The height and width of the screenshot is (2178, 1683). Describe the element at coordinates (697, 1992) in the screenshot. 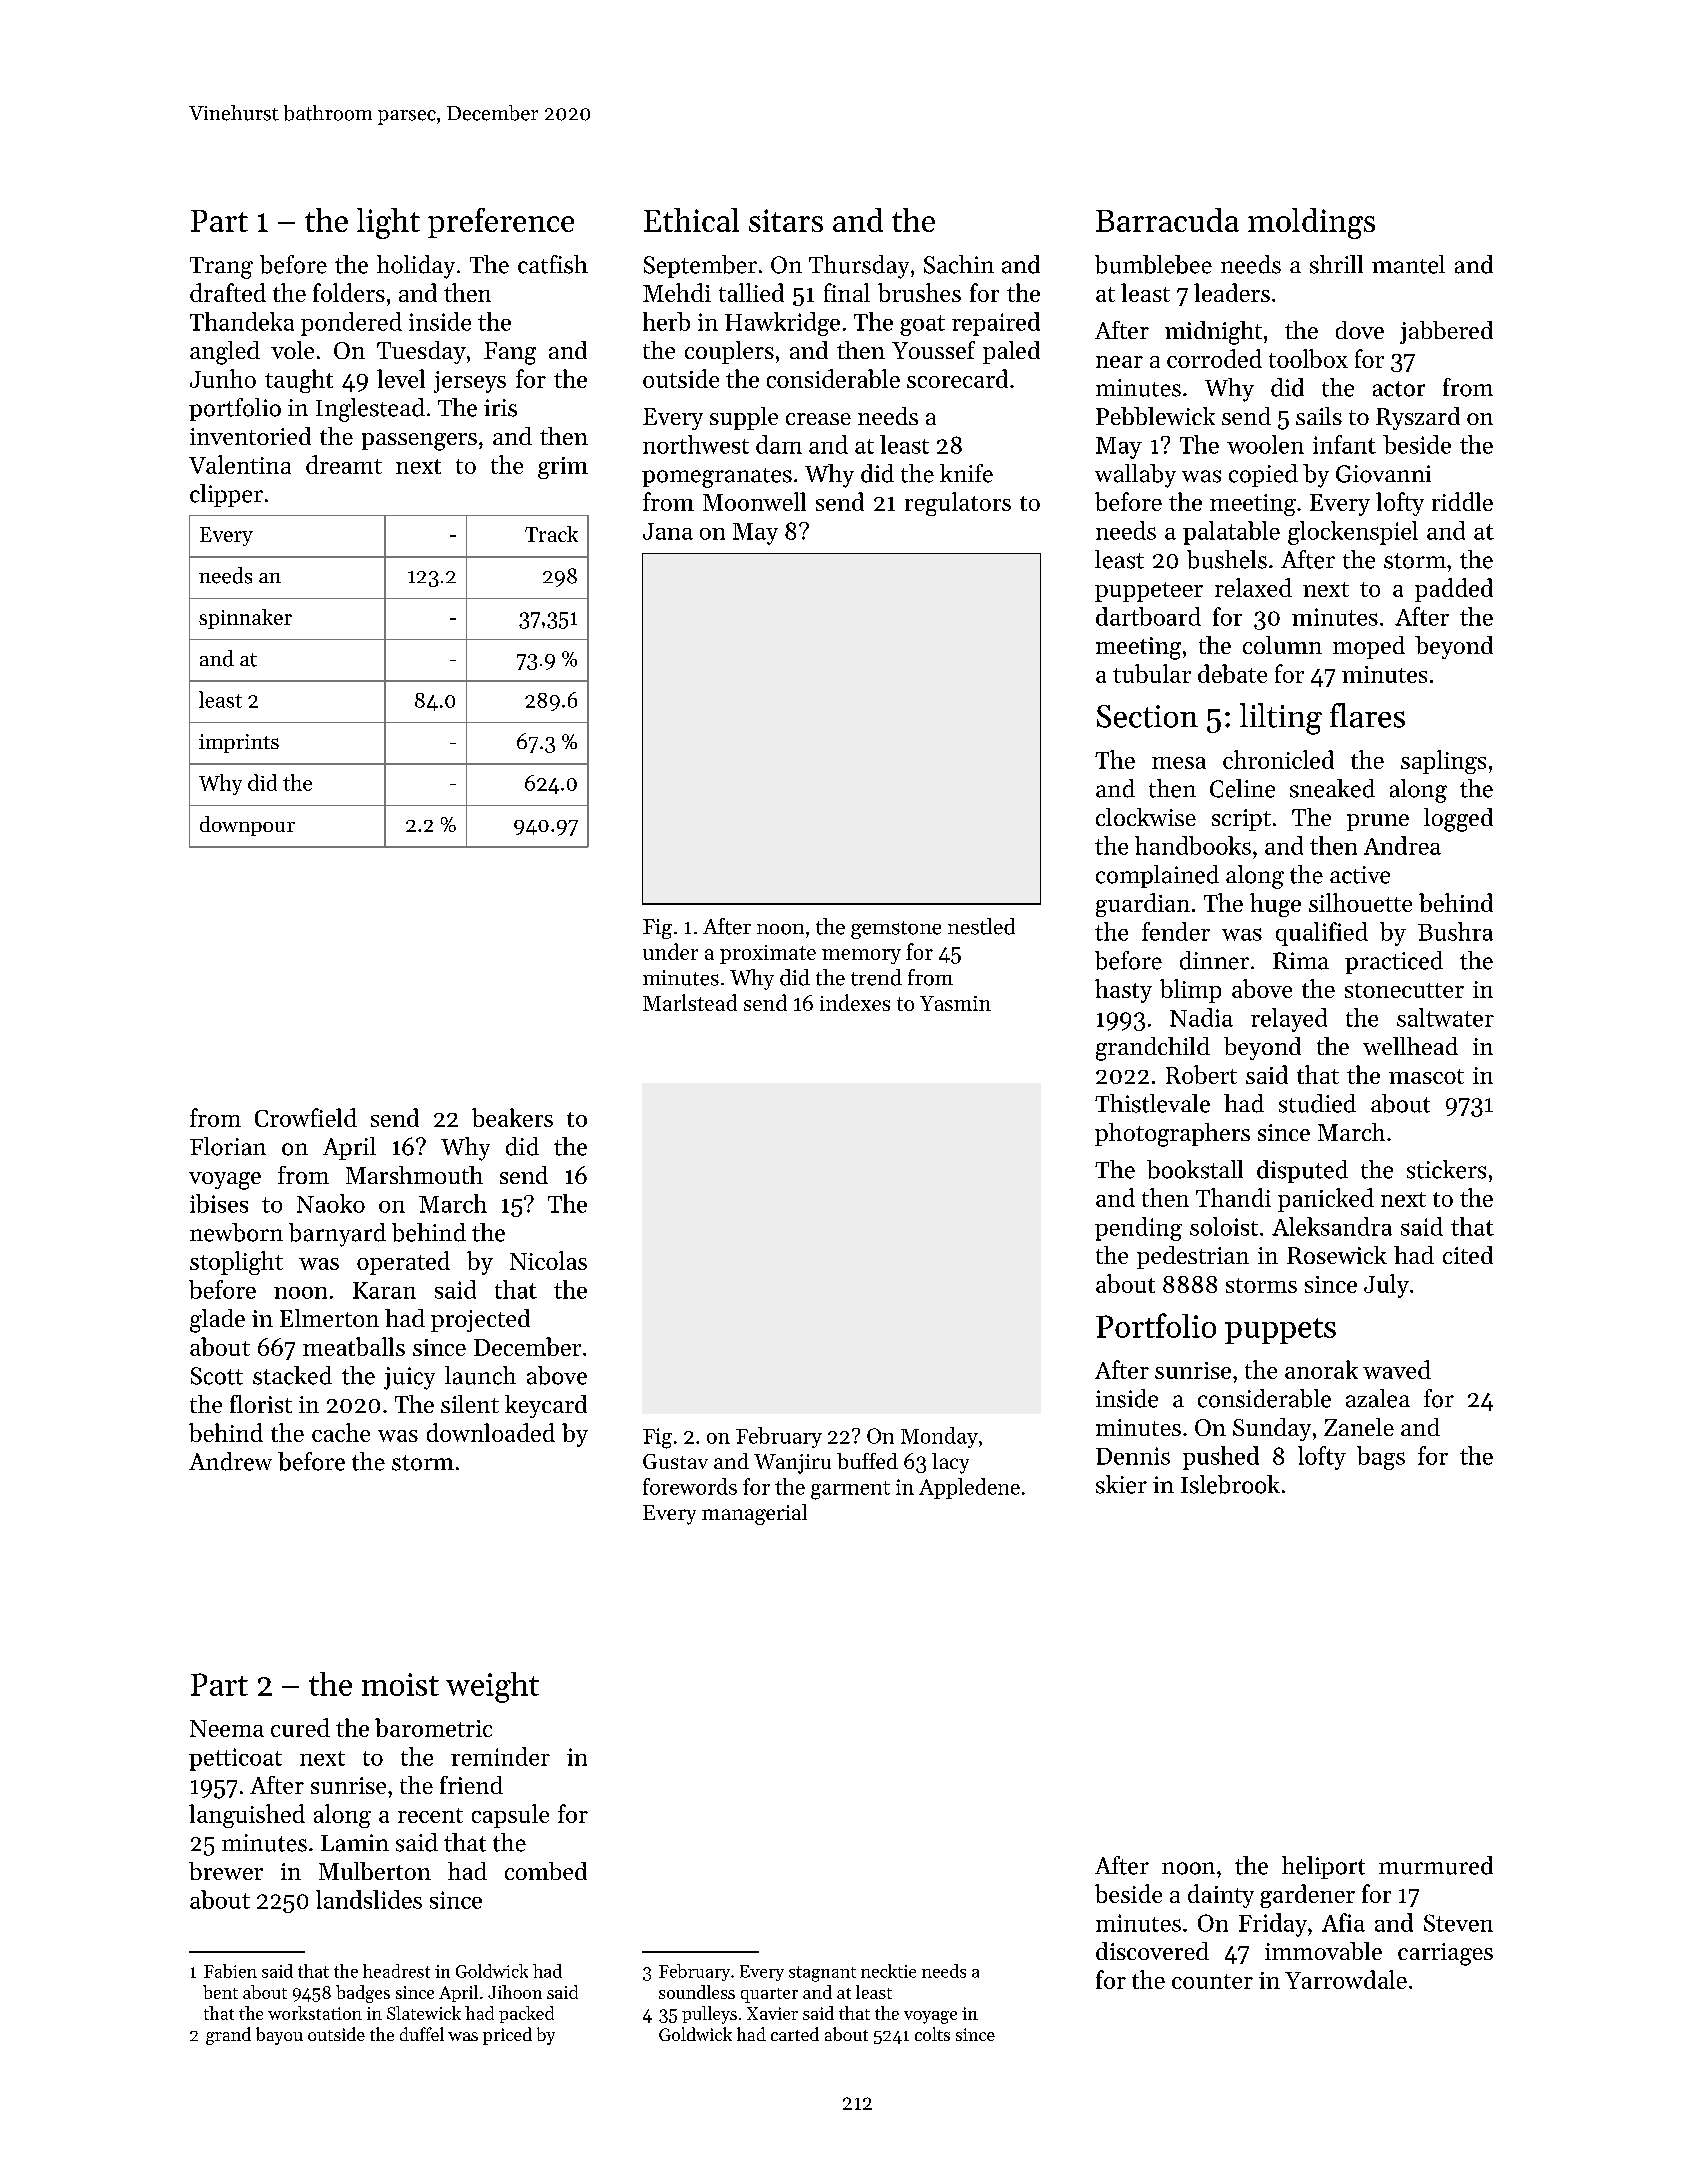

I see `soundless` at that location.
